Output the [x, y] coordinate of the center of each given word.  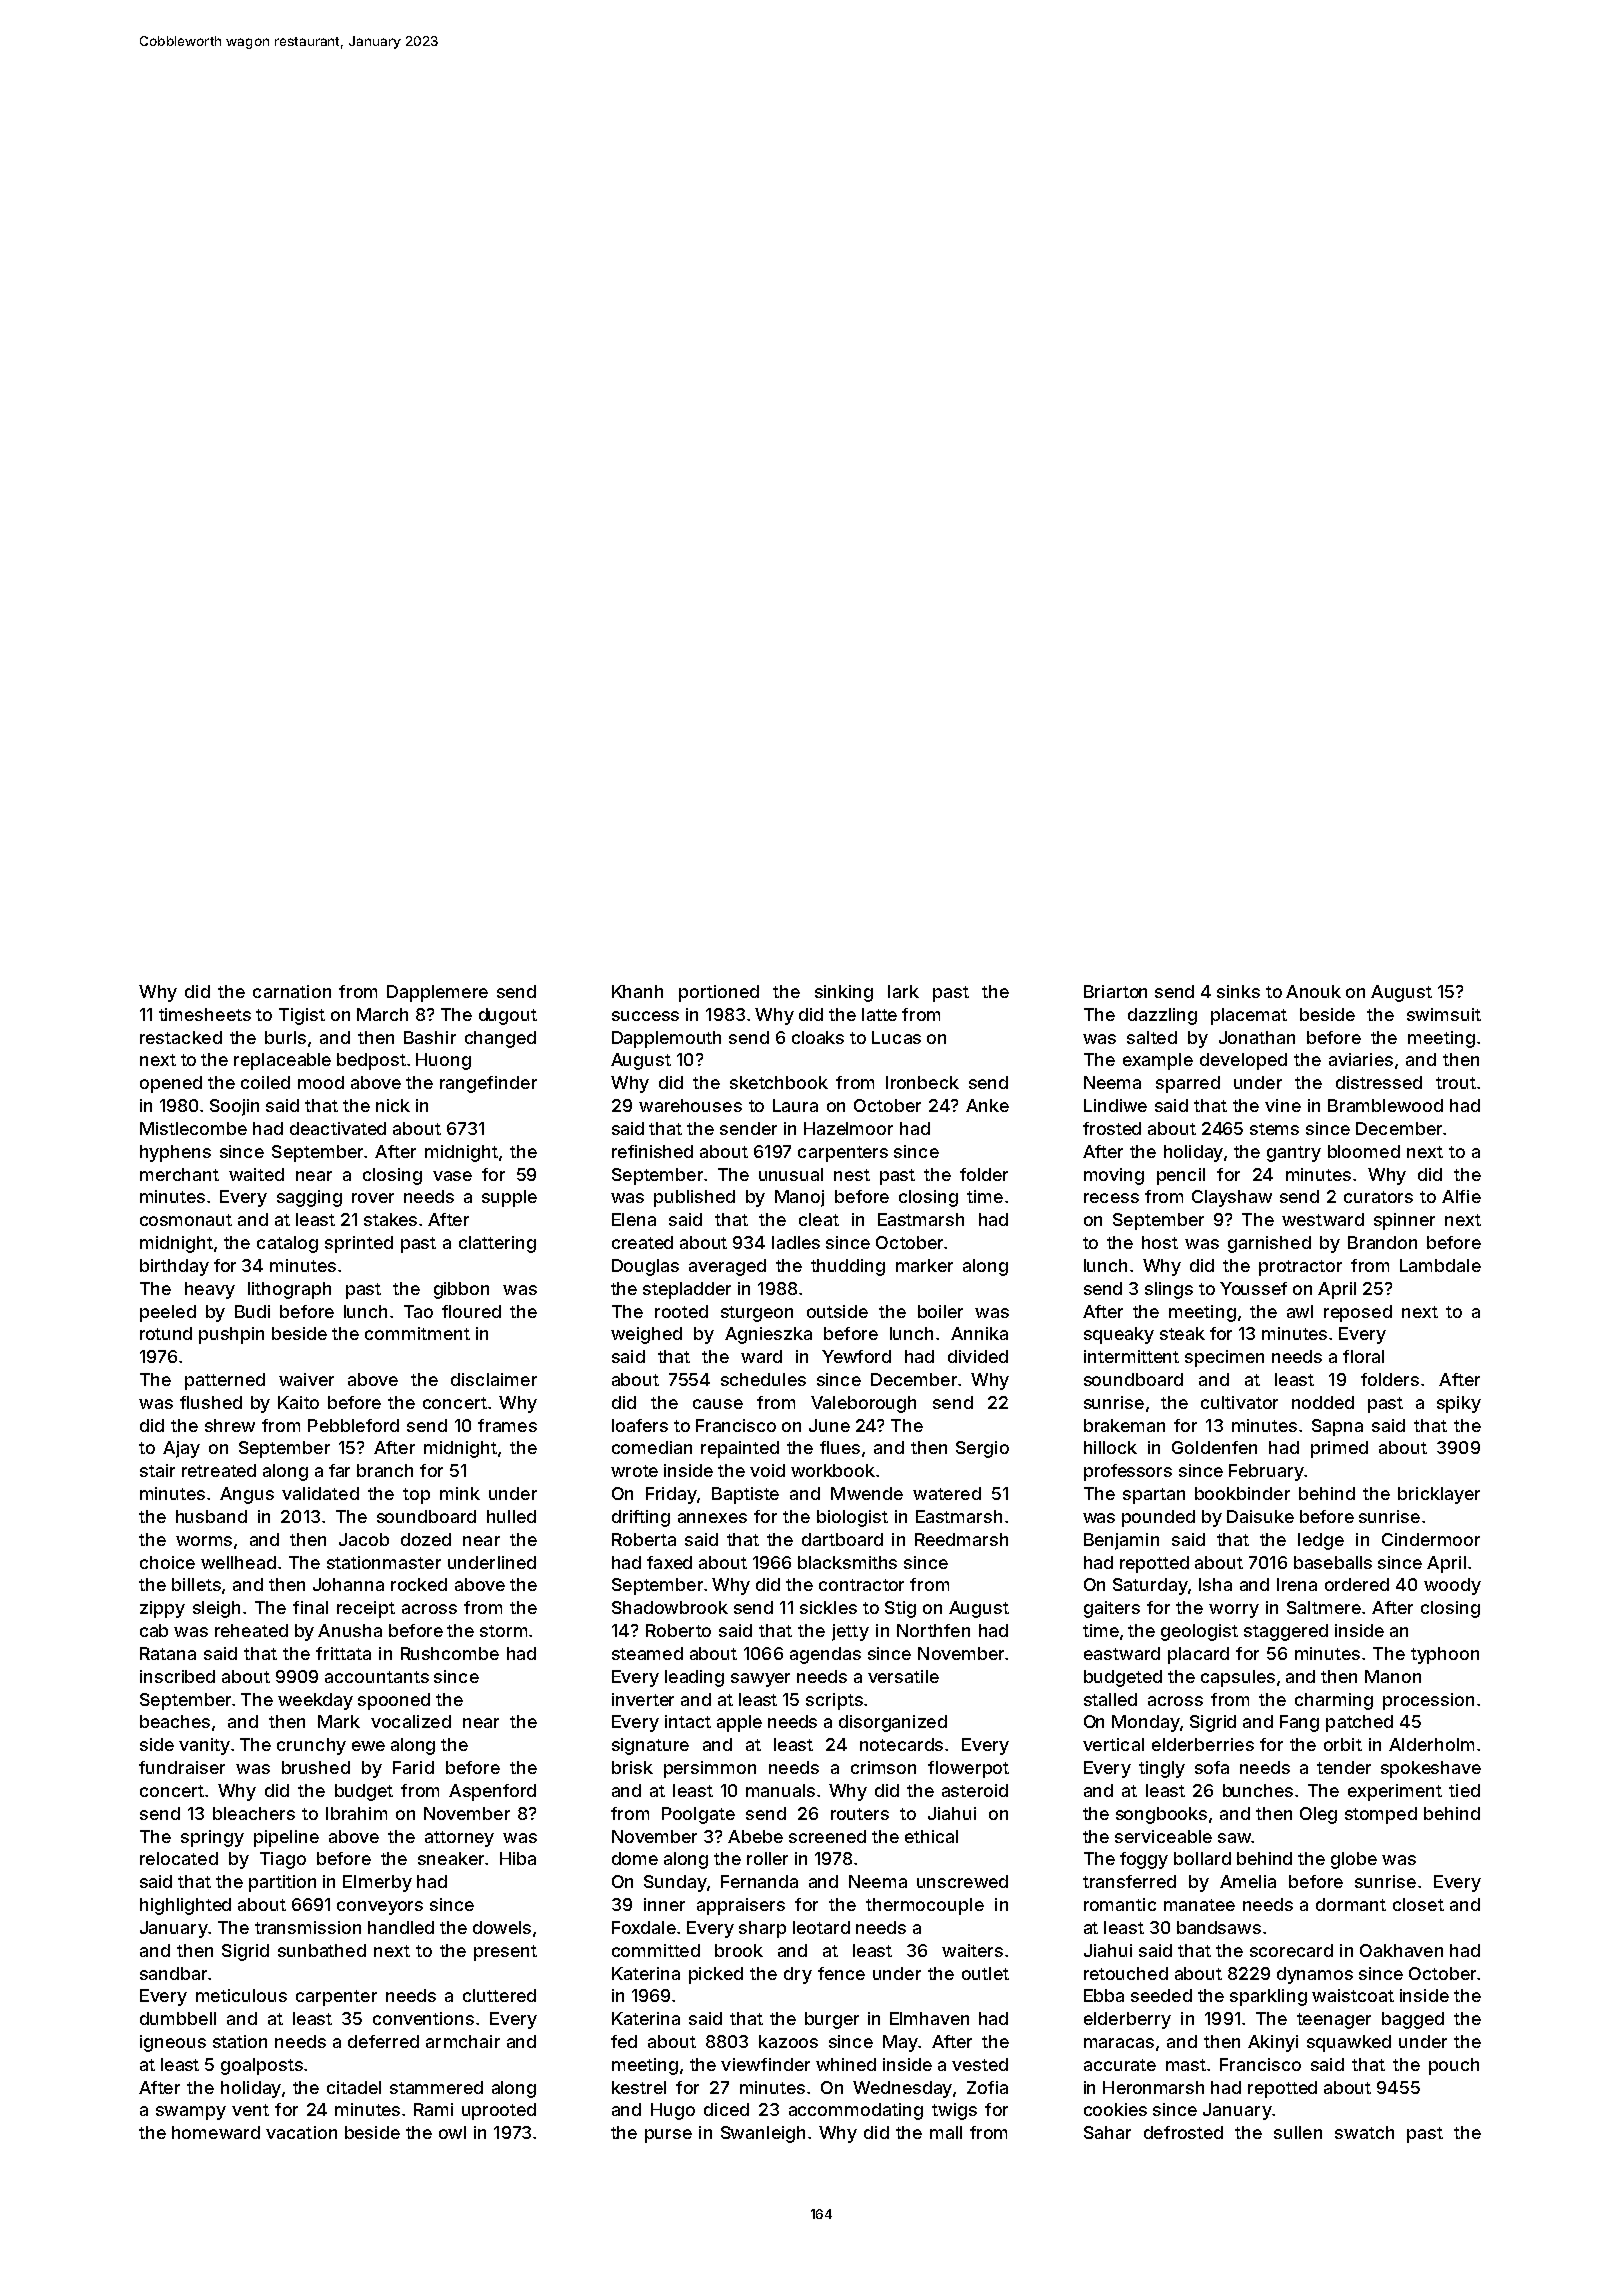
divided [978, 1356]
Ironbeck [922, 1082]
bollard [1202, 1858]
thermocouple [925, 1906]
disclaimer [494, 1379]
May [900, 2043]
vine [1283, 1105]
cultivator [1239, 1402]
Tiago [283, 1860]
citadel [354, 2087]
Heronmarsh [1153, 2087]
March [382, 1014]
